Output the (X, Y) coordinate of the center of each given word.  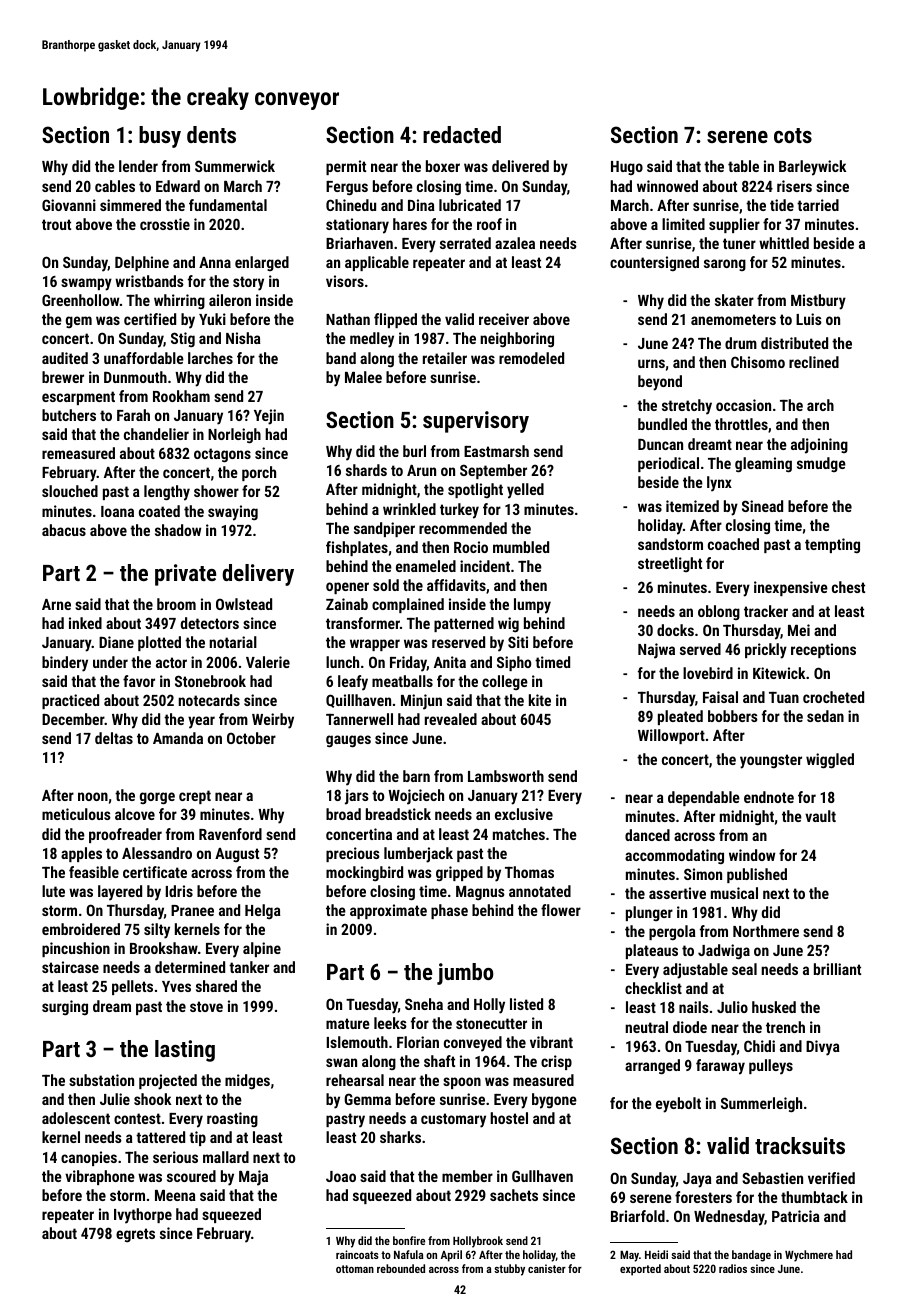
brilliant (837, 969)
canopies (89, 1158)
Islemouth (357, 1042)
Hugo (627, 168)
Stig (183, 339)
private (185, 575)
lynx (719, 484)
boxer (443, 166)
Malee (363, 377)
